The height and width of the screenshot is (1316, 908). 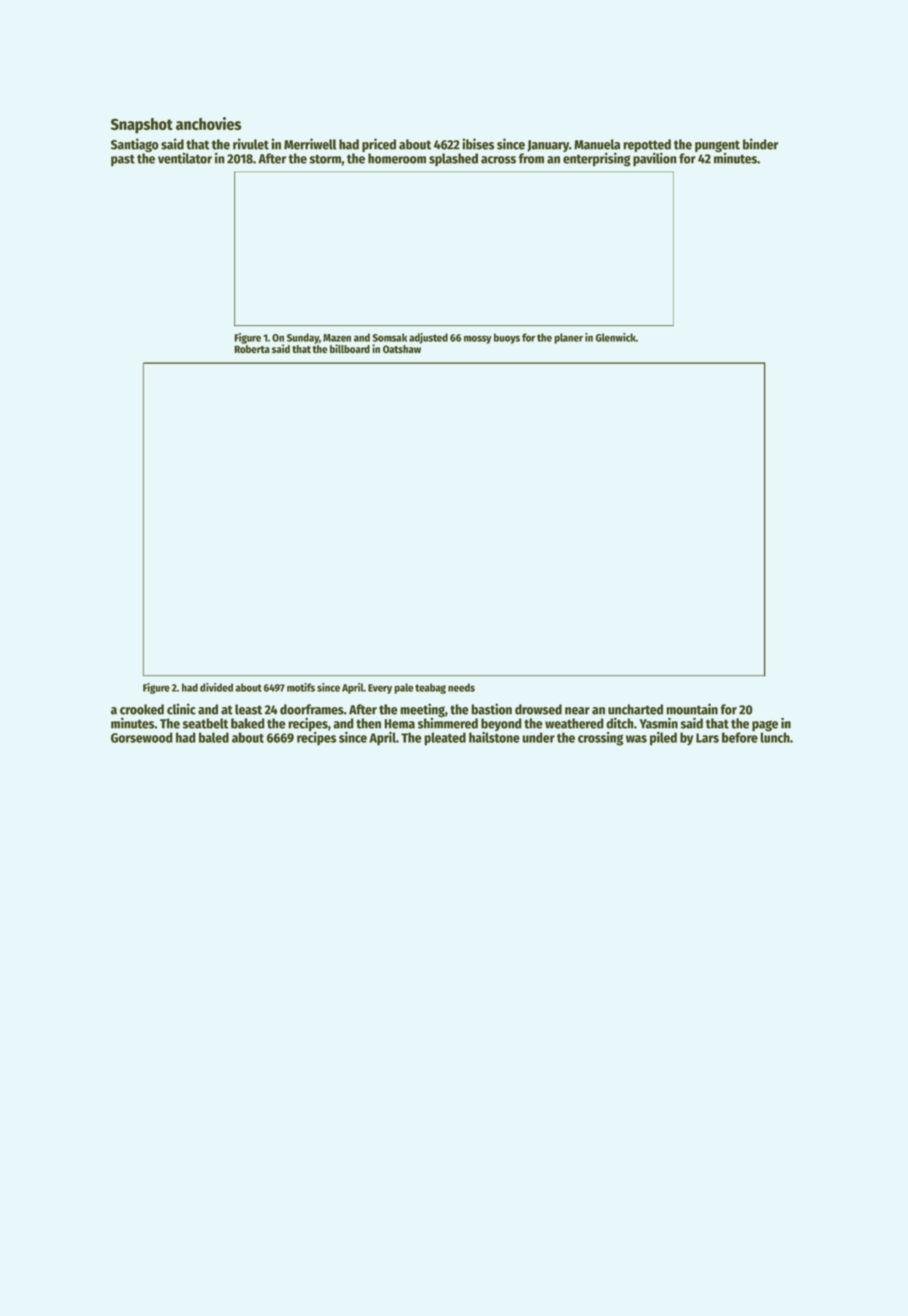 I want to click on pavilion, so click(x=655, y=159).
